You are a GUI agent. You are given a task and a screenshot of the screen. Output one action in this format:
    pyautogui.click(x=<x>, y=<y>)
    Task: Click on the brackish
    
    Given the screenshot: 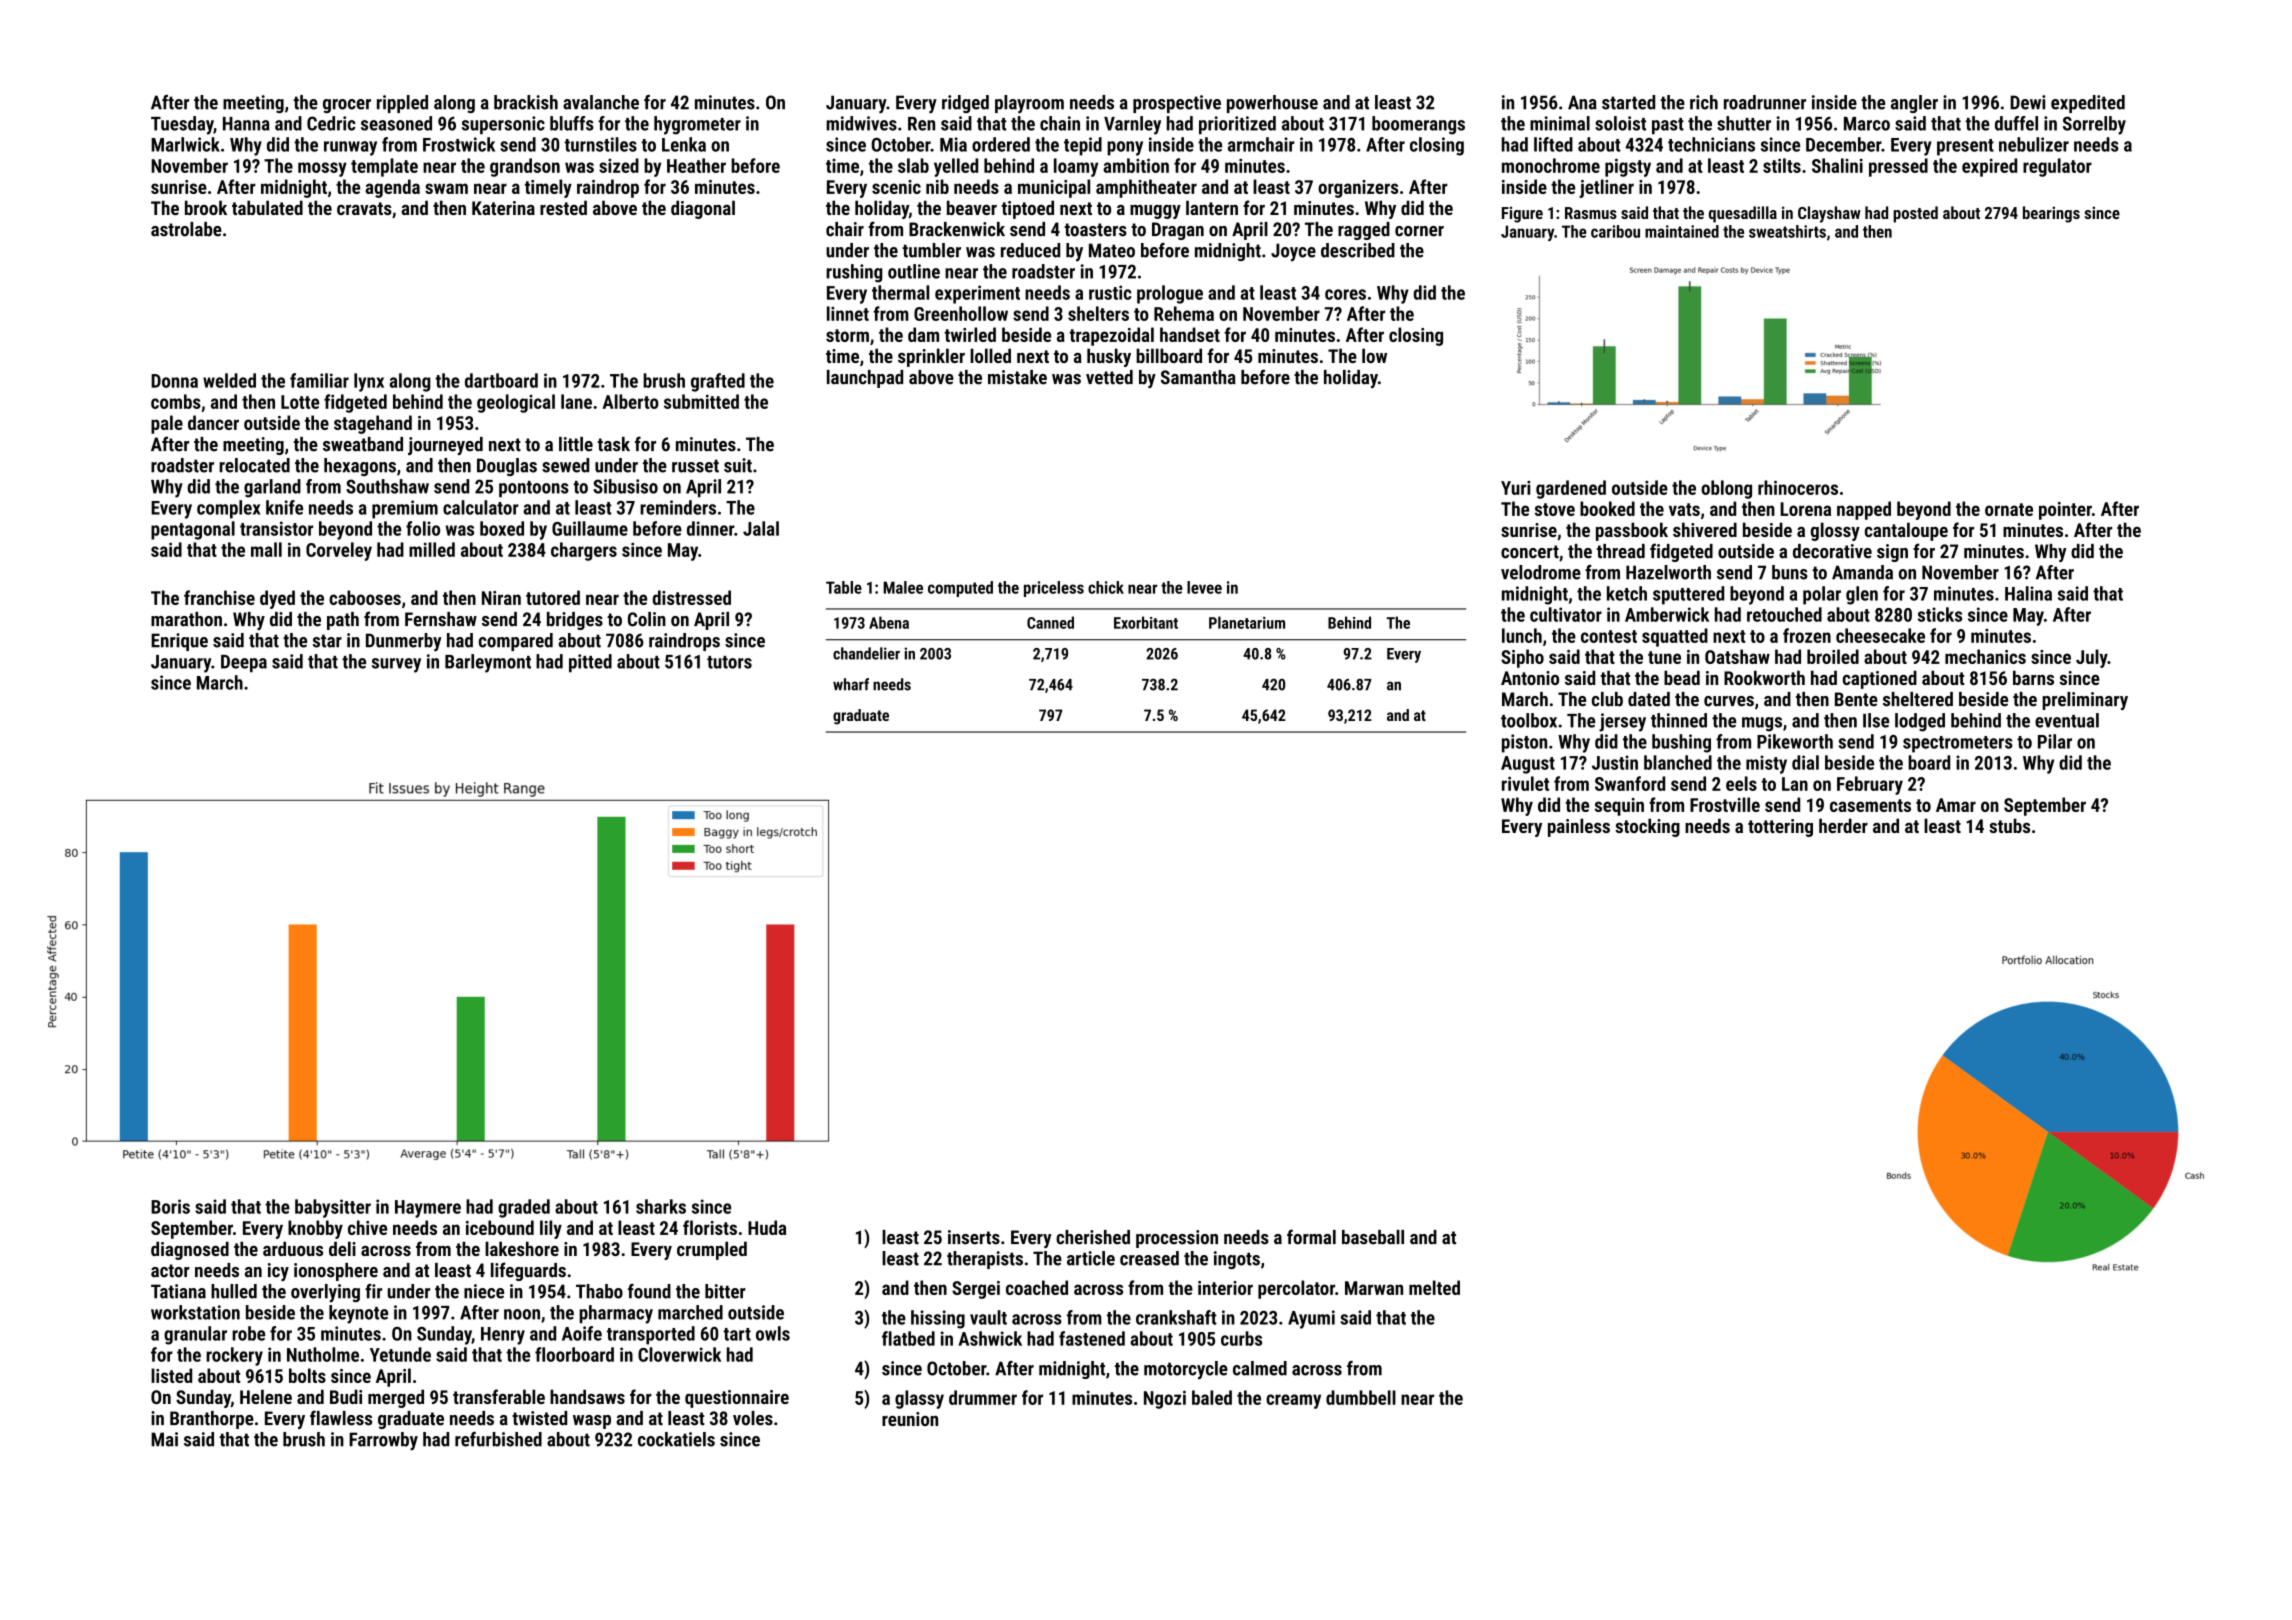 What is the action you would take?
    pyautogui.click(x=526, y=102)
